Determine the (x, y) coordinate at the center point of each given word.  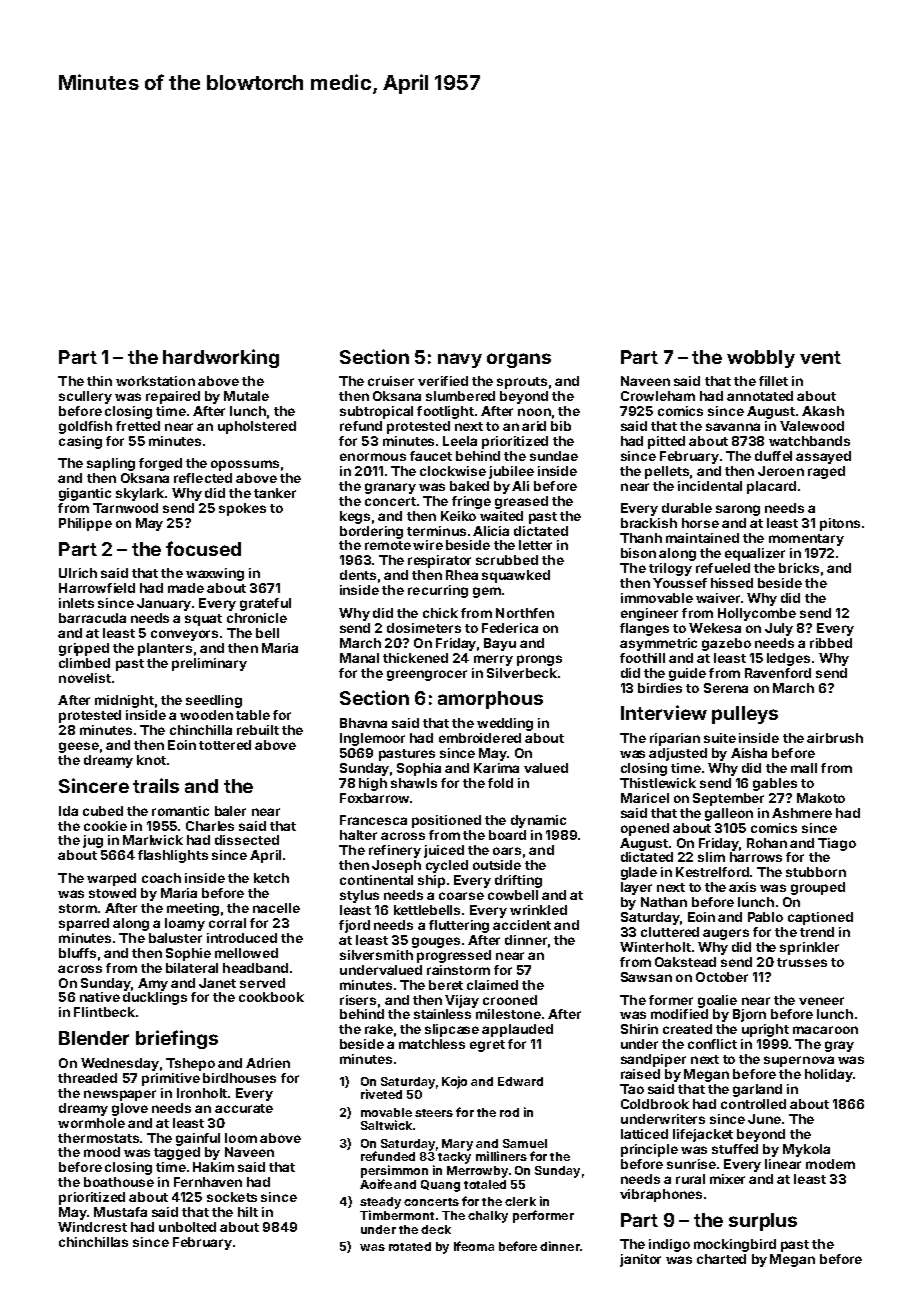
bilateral (192, 968)
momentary (806, 540)
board (507, 835)
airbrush (835, 738)
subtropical (376, 412)
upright (765, 1030)
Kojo (454, 1082)
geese (79, 747)
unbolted (187, 1227)
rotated (410, 1246)
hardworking (221, 358)
